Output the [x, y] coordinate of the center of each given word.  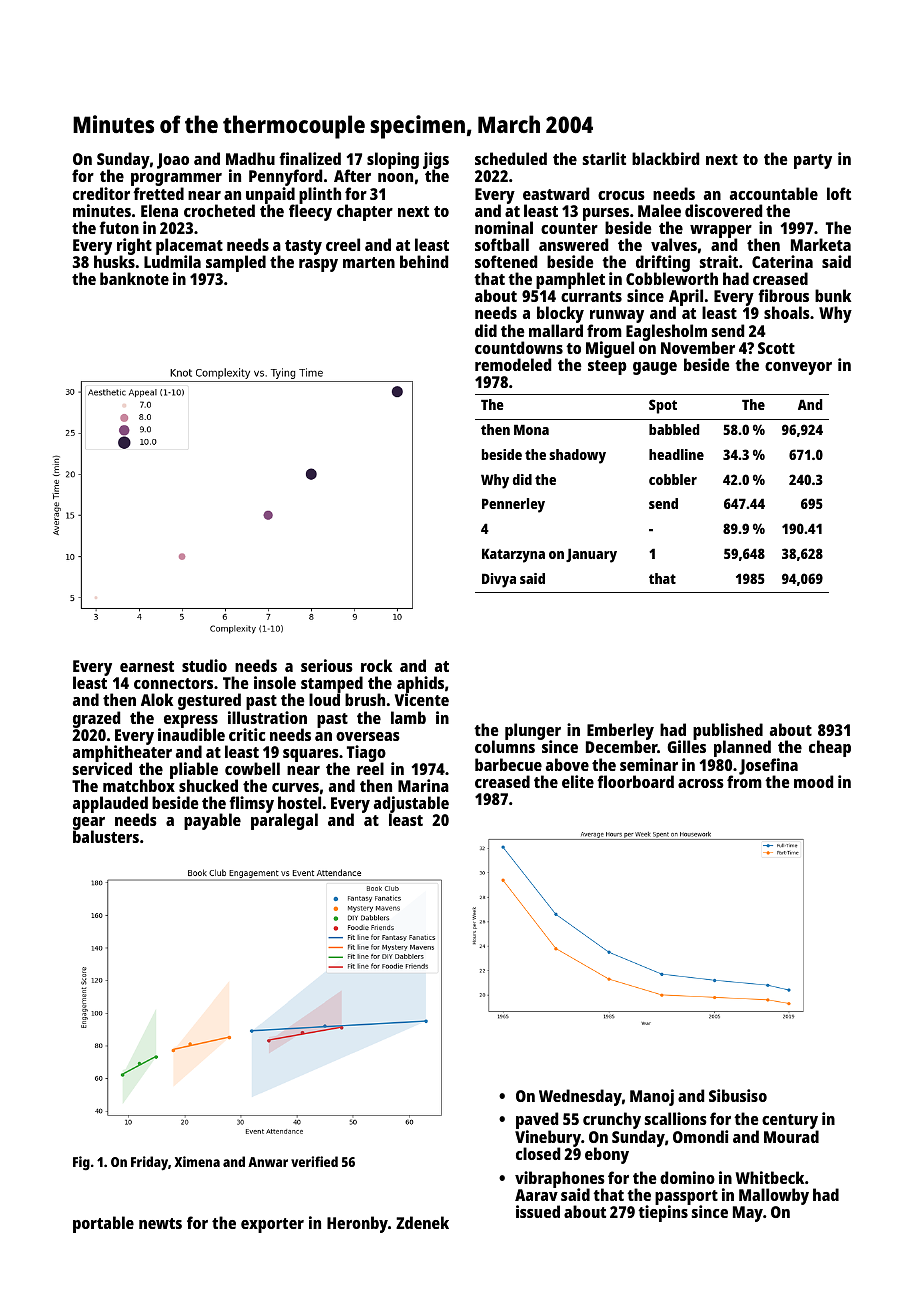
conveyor [798, 368]
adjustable [411, 805]
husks [114, 262]
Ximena [197, 1161]
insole [275, 682]
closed [538, 1153]
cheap [830, 748]
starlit [604, 158]
